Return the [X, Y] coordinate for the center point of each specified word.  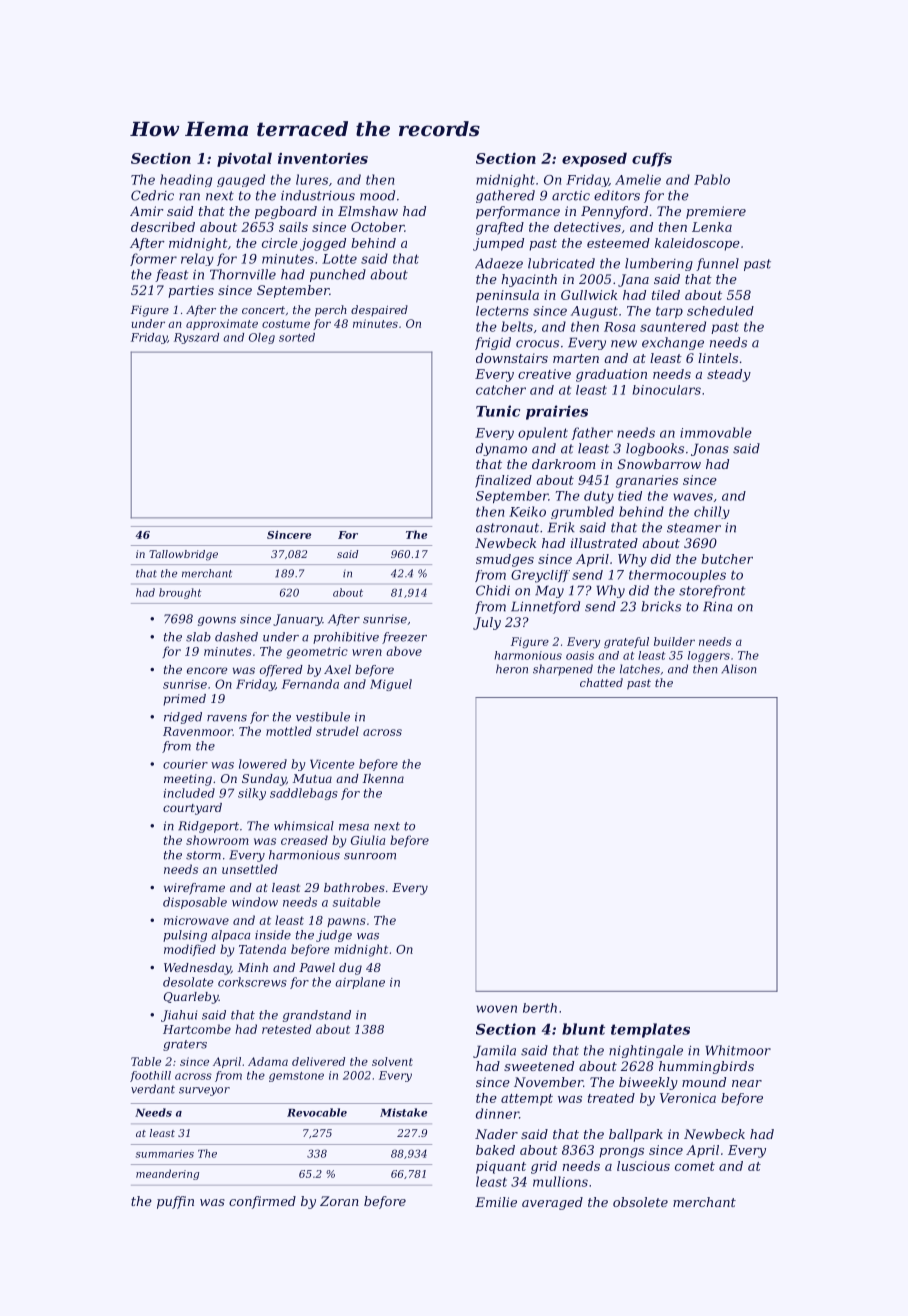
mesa [354, 827]
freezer [404, 638]
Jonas [710, 449]
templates [650, 1030]
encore [207, 670]
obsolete [640, 1202]
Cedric [152, 195]
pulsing [185, 936]
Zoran [339, 1201]
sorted [297, 337]
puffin [175, 1202]
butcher [727, 559]
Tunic [498, 411]
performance [518, 212]
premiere [716, 212]
